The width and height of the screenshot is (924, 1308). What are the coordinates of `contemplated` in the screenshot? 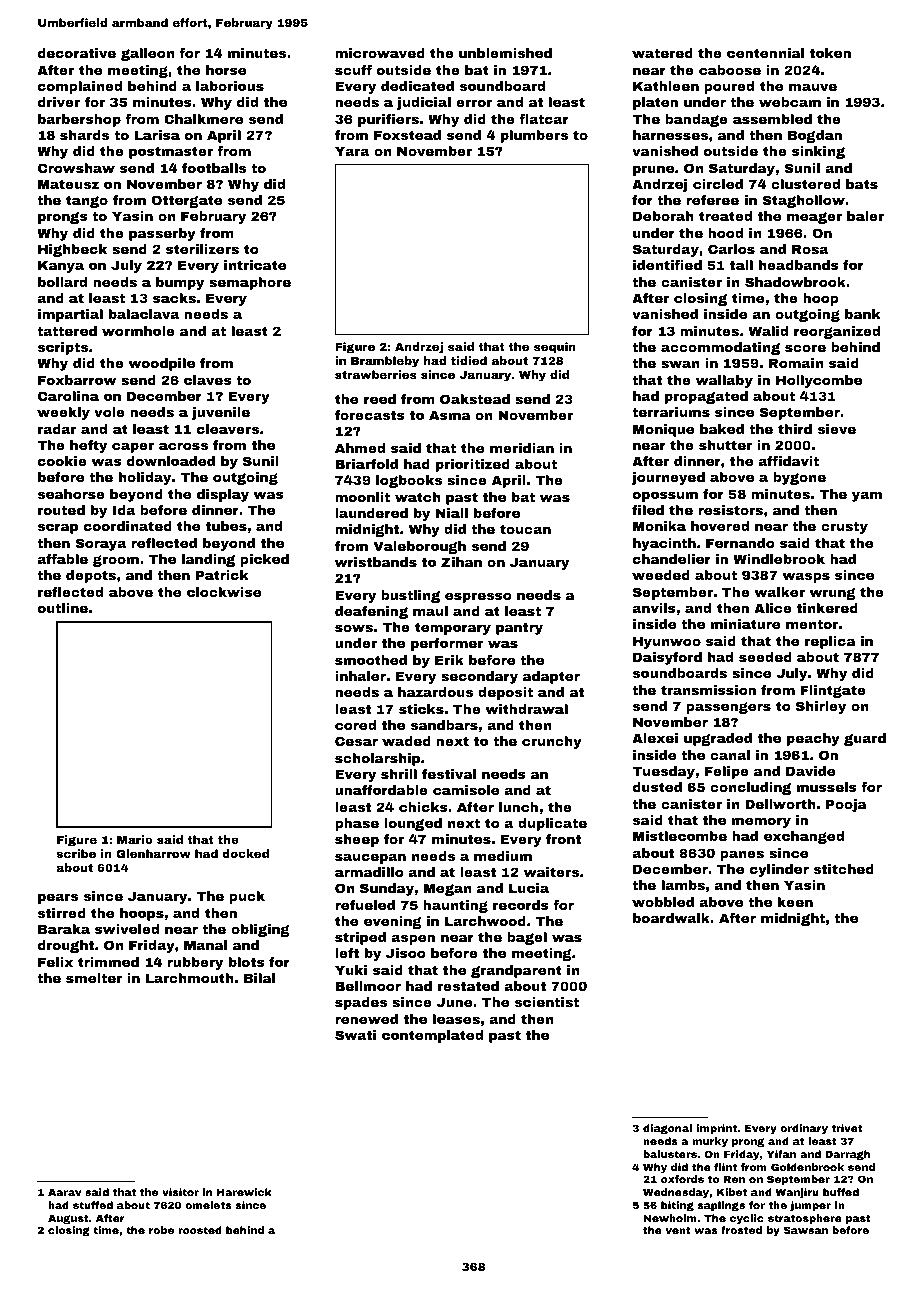 It's located at (432, 1036).
